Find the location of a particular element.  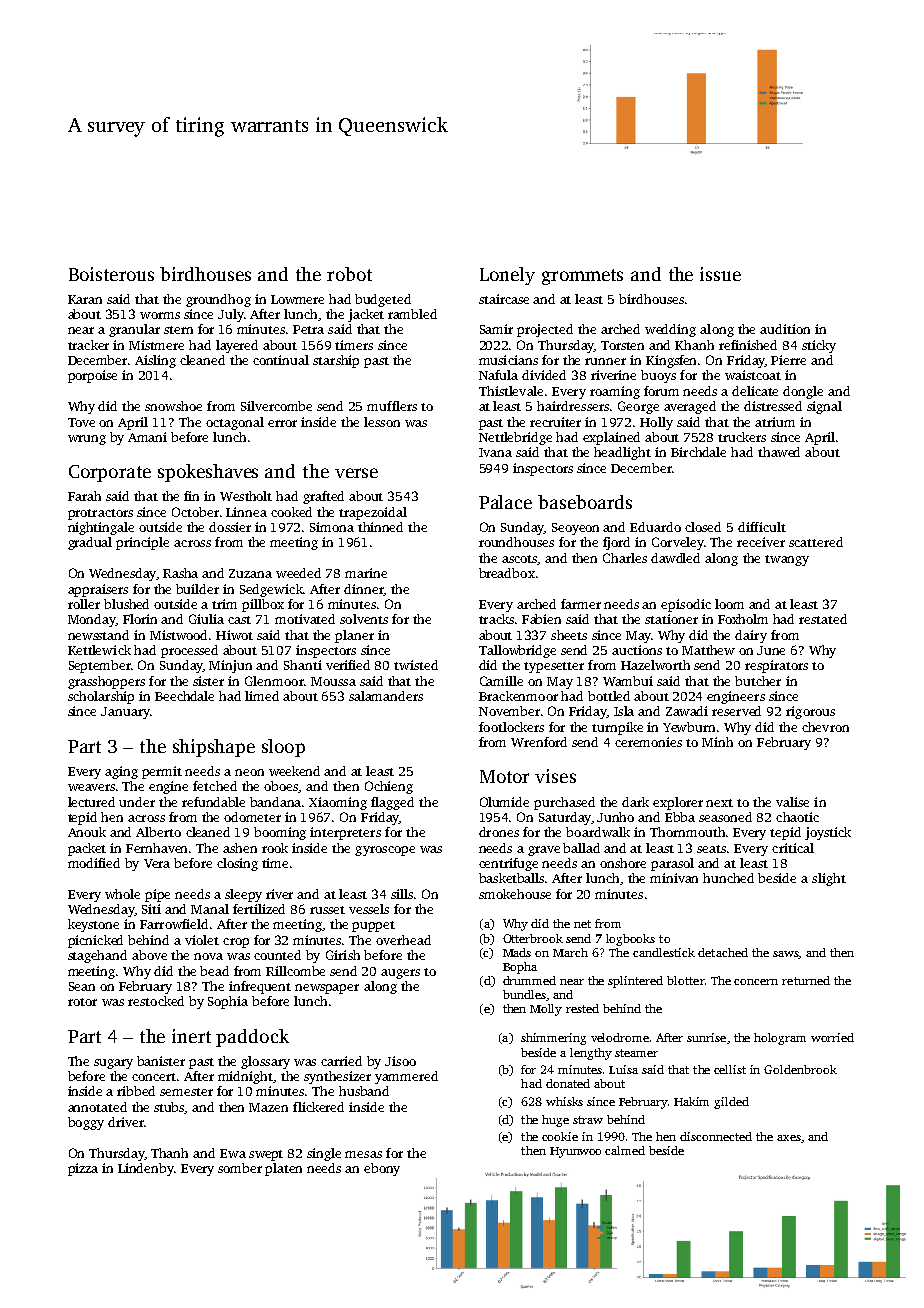

augers is located at coordinates (400, 974).
